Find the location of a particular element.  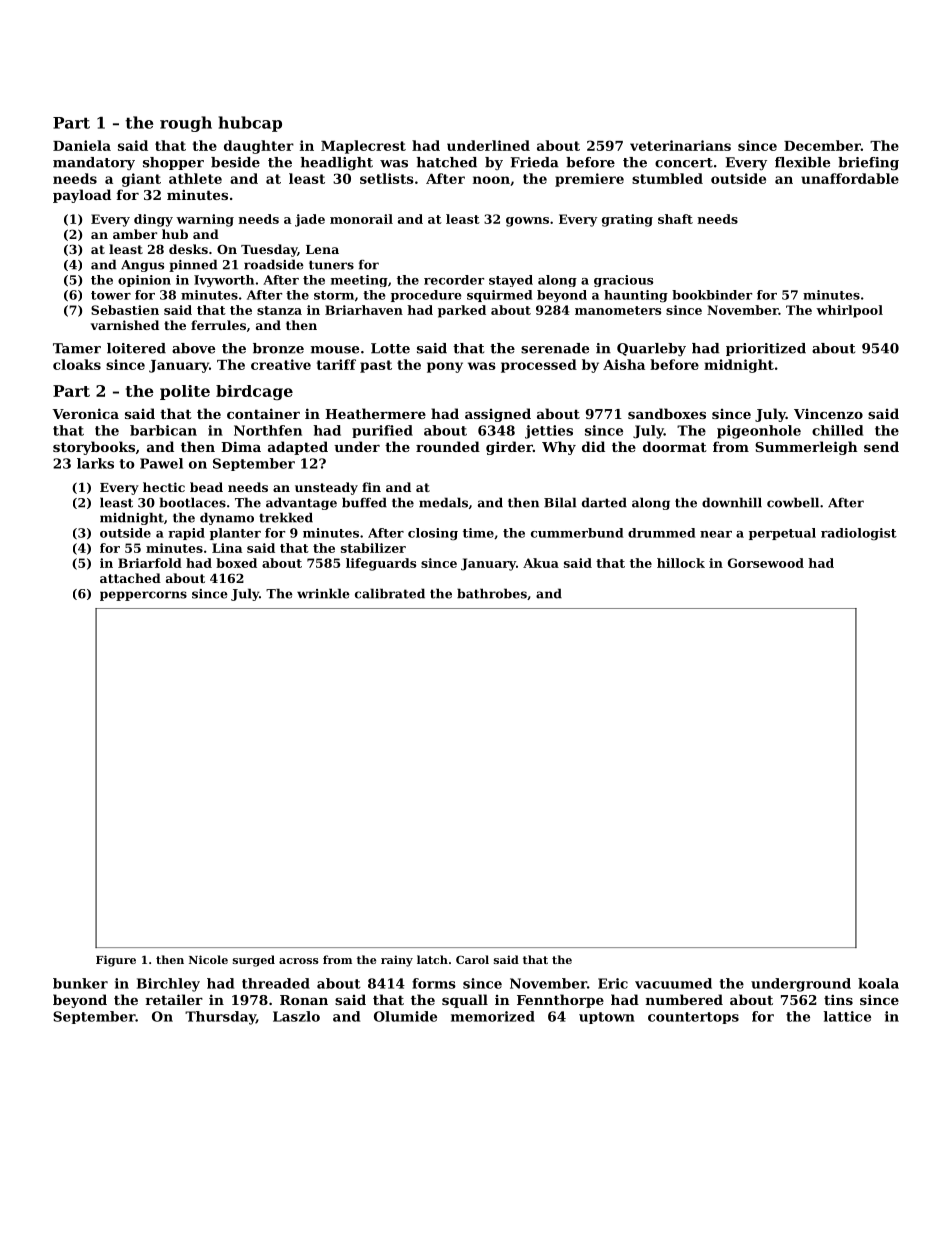

Aisha is located at coordinates (624, 364).
